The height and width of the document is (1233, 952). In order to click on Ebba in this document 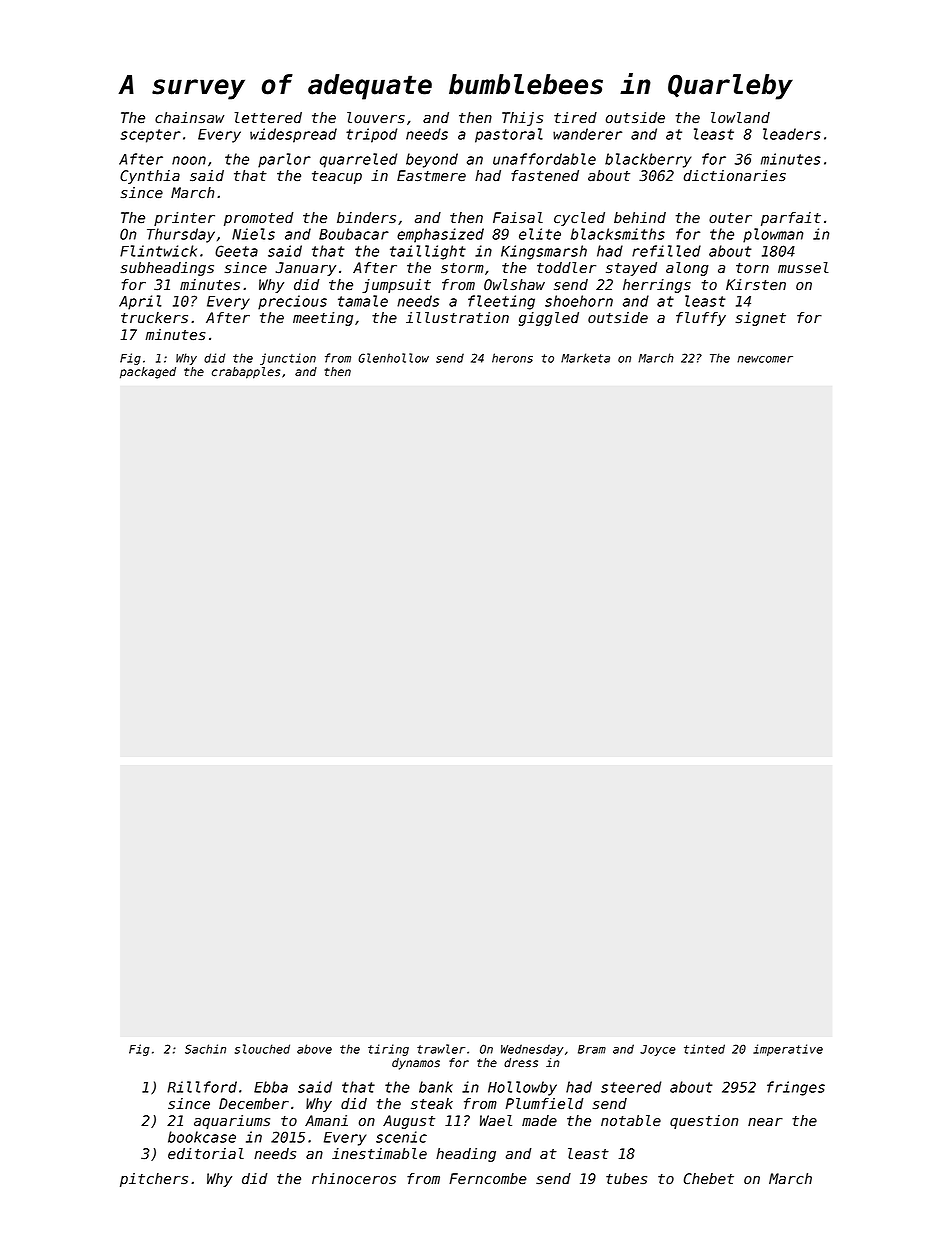, I will do `click(271, 1087)`.
